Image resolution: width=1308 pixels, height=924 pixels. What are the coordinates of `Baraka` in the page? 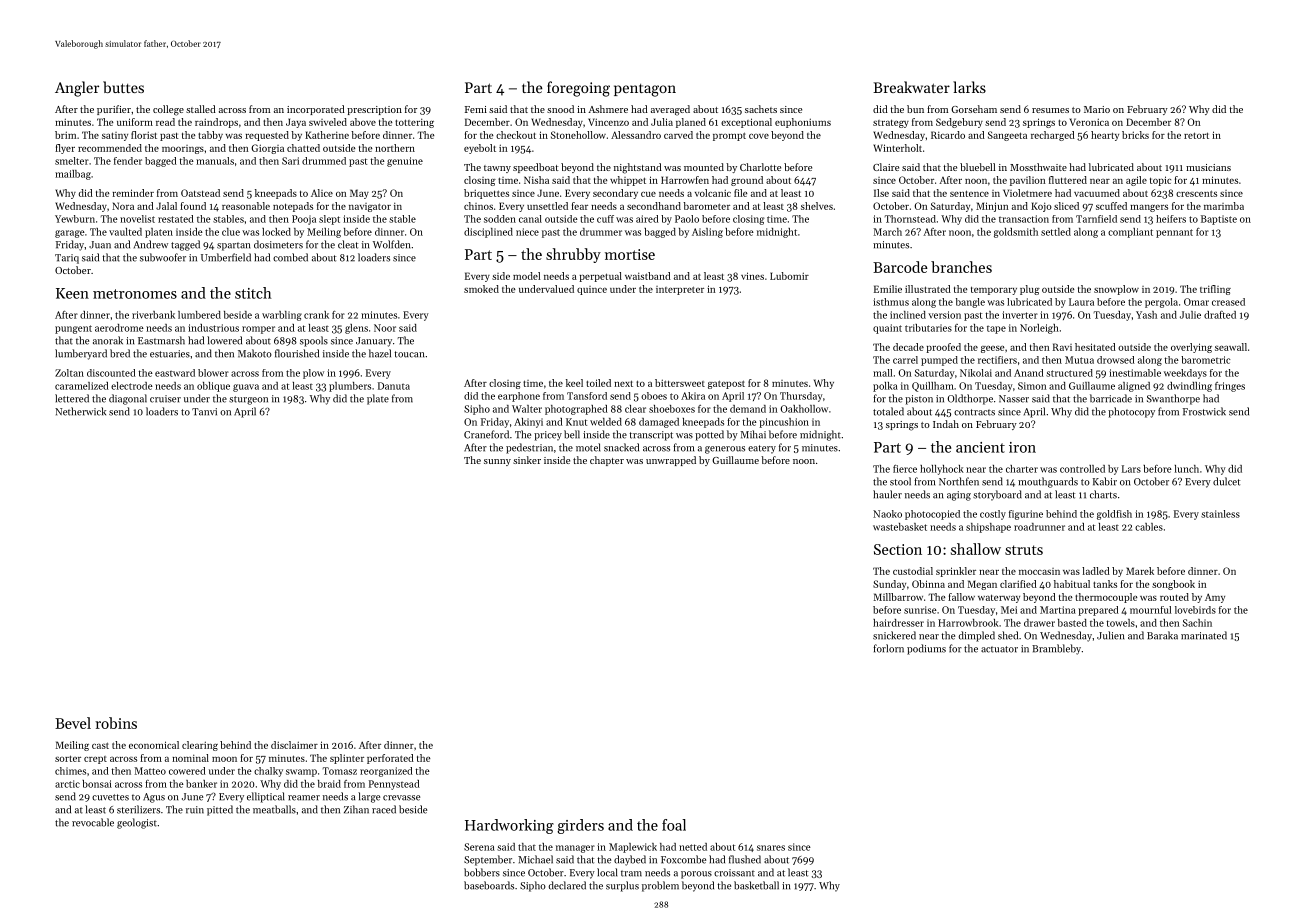 It's located at (1162, 635).
